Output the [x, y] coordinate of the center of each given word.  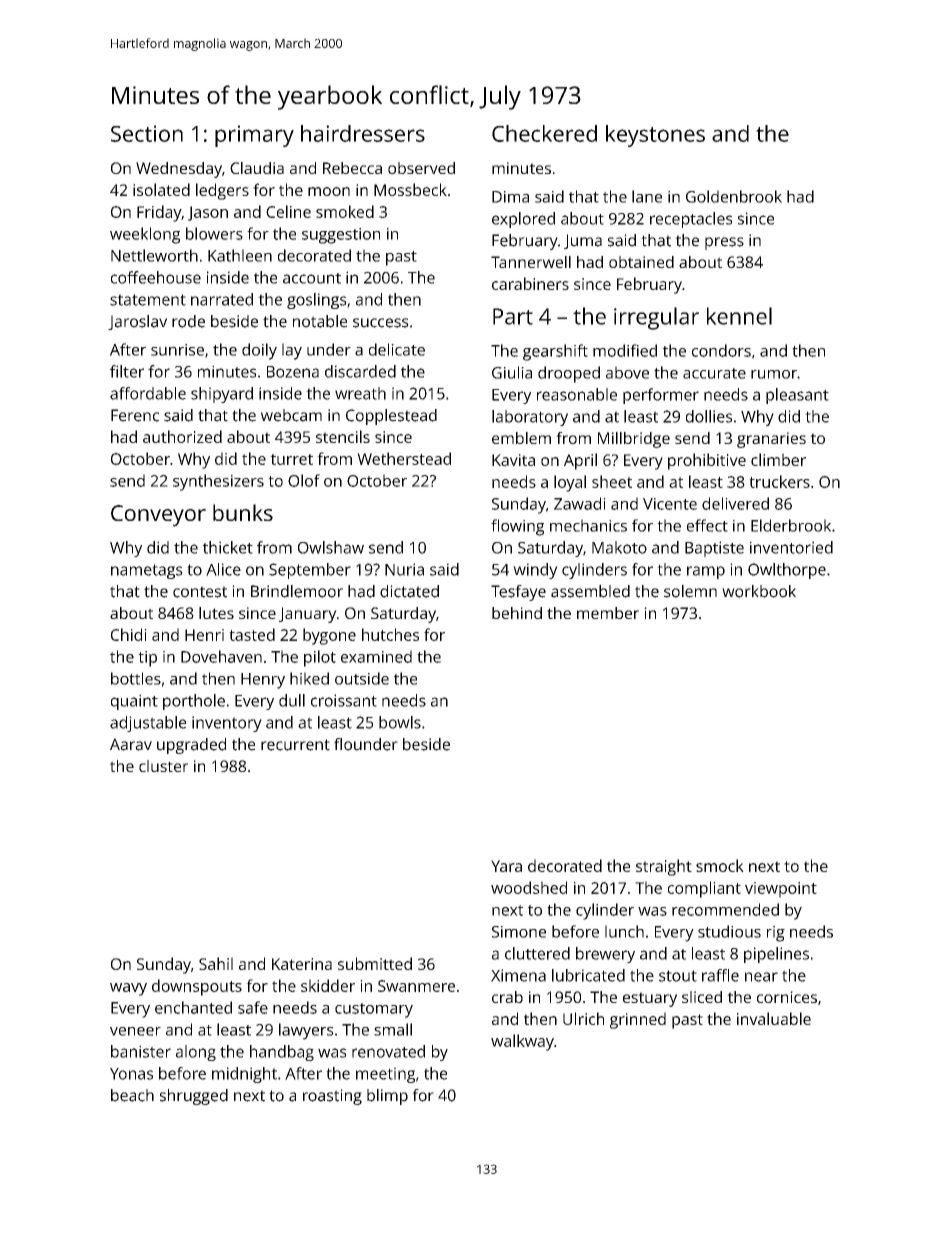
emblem [521, 438]
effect [707, 525]
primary [254, 136]
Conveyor [158, 516]
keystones [655, 136]
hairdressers [363, 133]
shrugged [194, 1097]
